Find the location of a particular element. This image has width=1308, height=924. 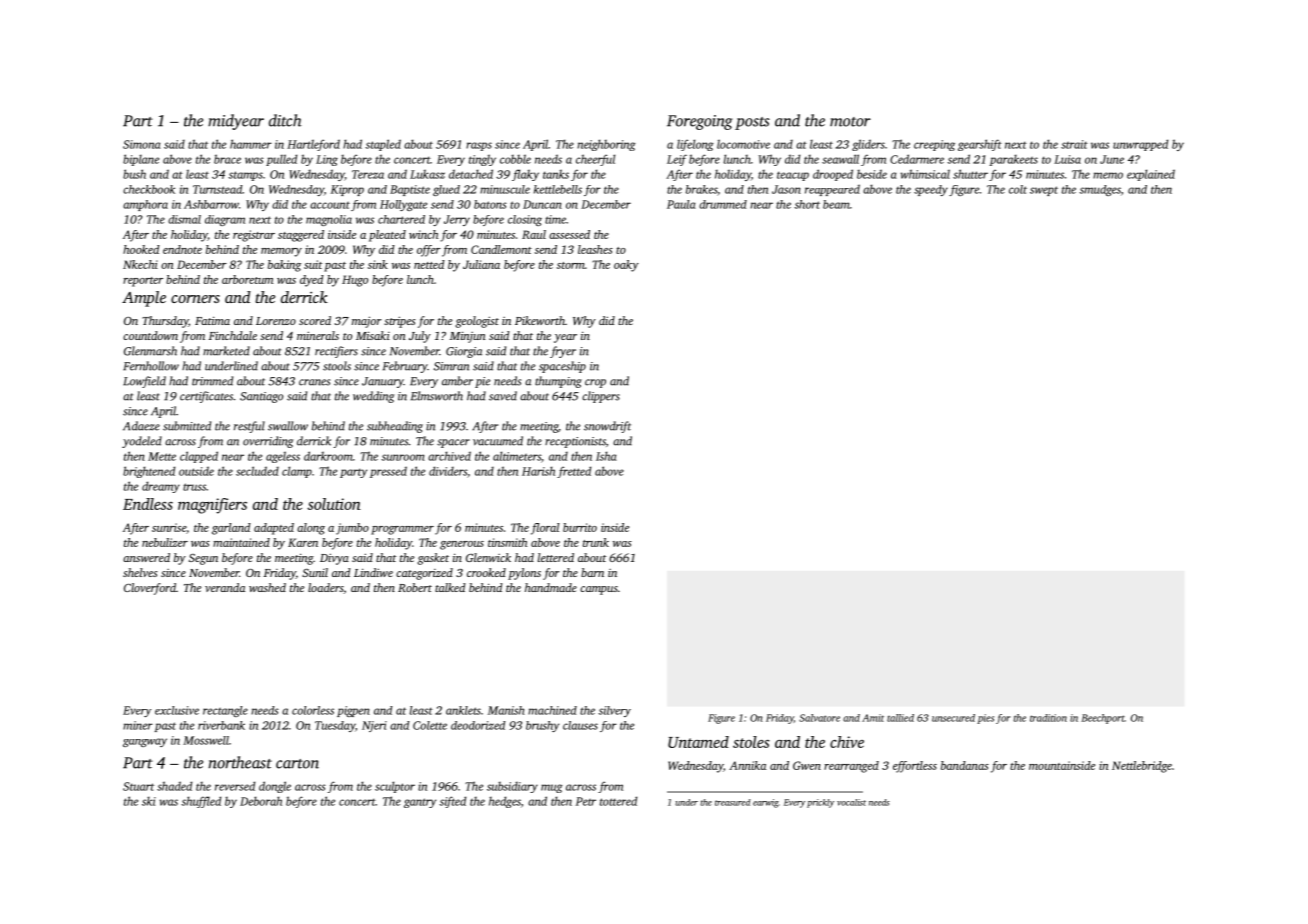

stools is located at coordinates (337, 366).
